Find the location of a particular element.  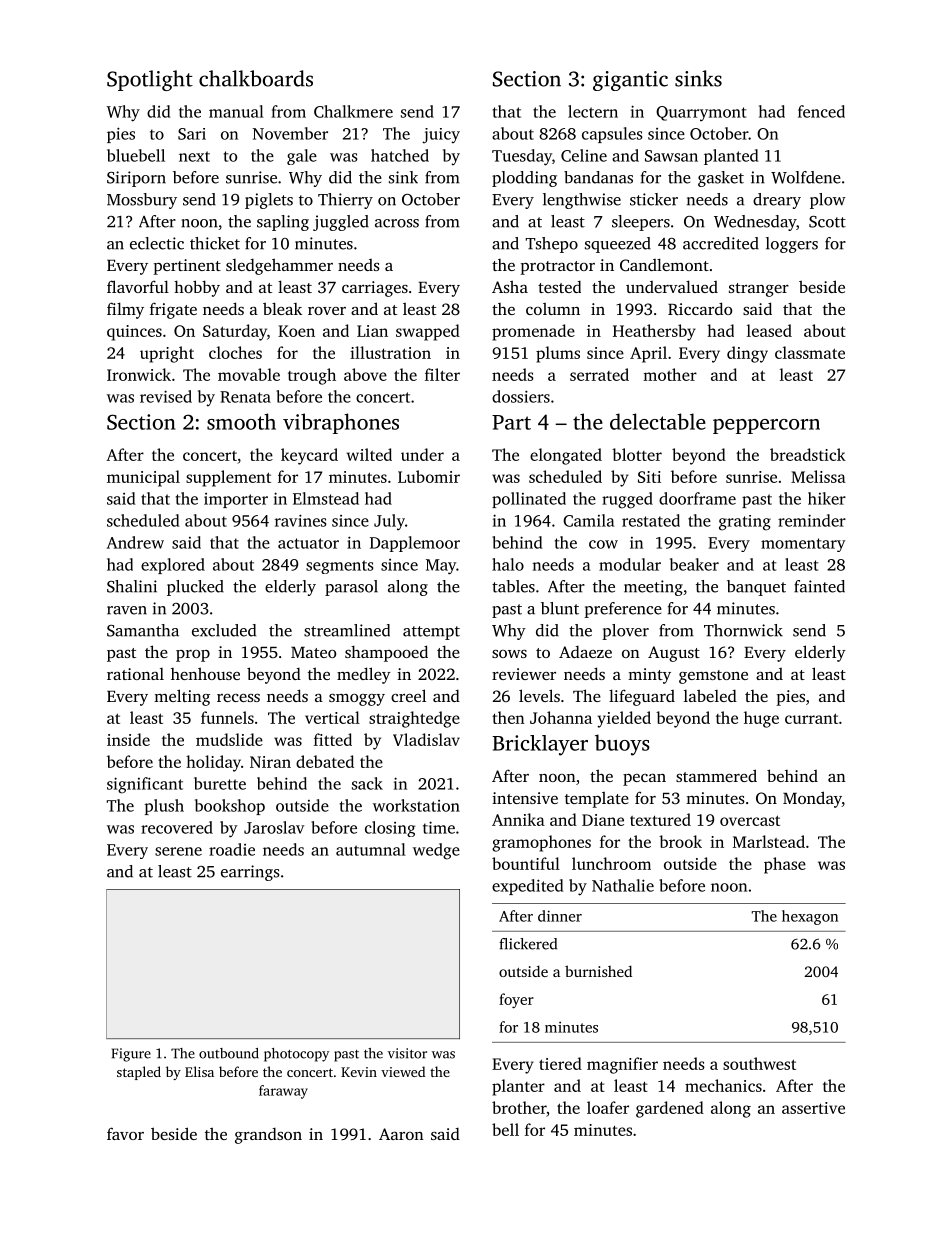

Spotlight is located at coordinates (150, 80).
